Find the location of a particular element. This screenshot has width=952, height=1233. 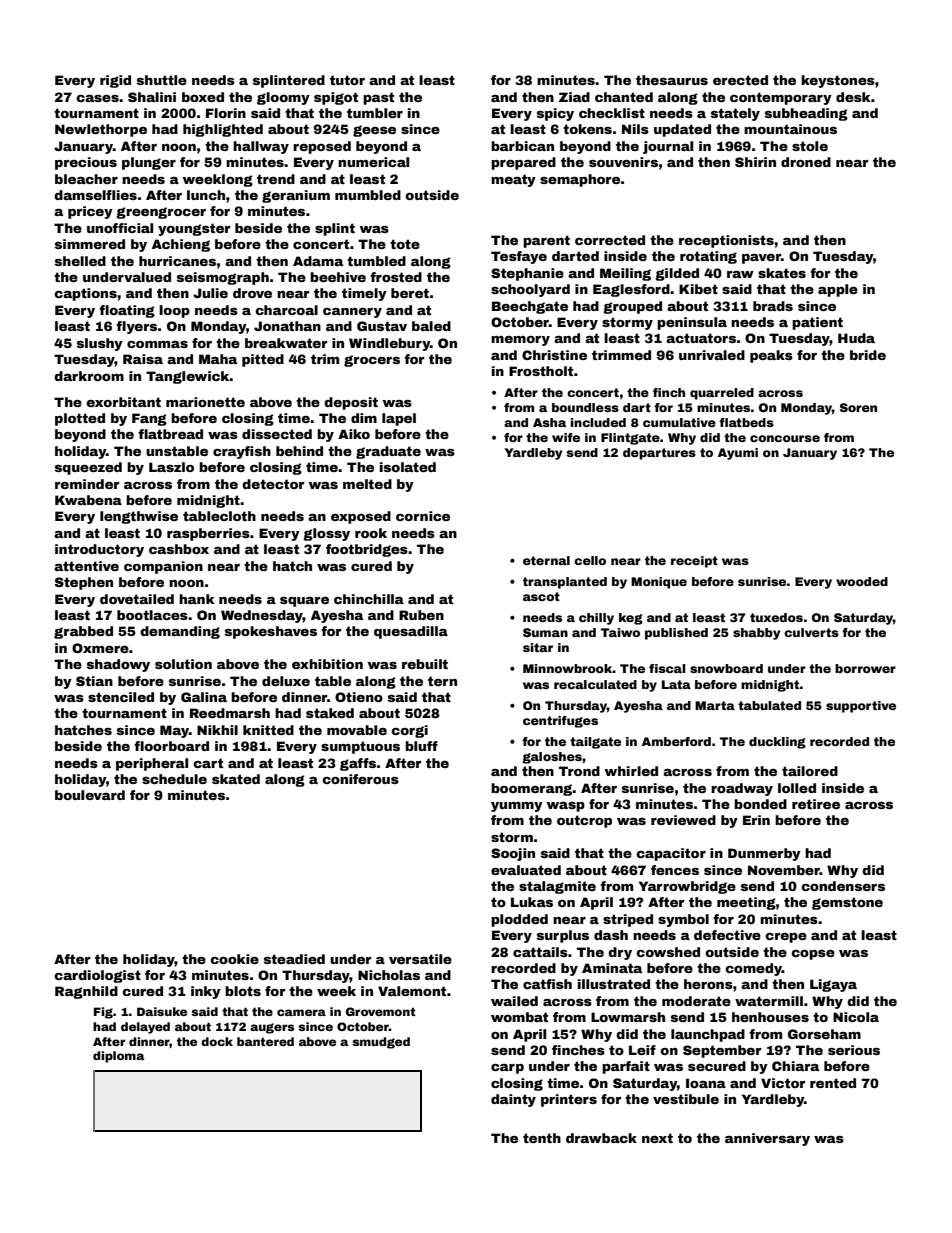

cardiologist is located at coordinates (97, 976).
